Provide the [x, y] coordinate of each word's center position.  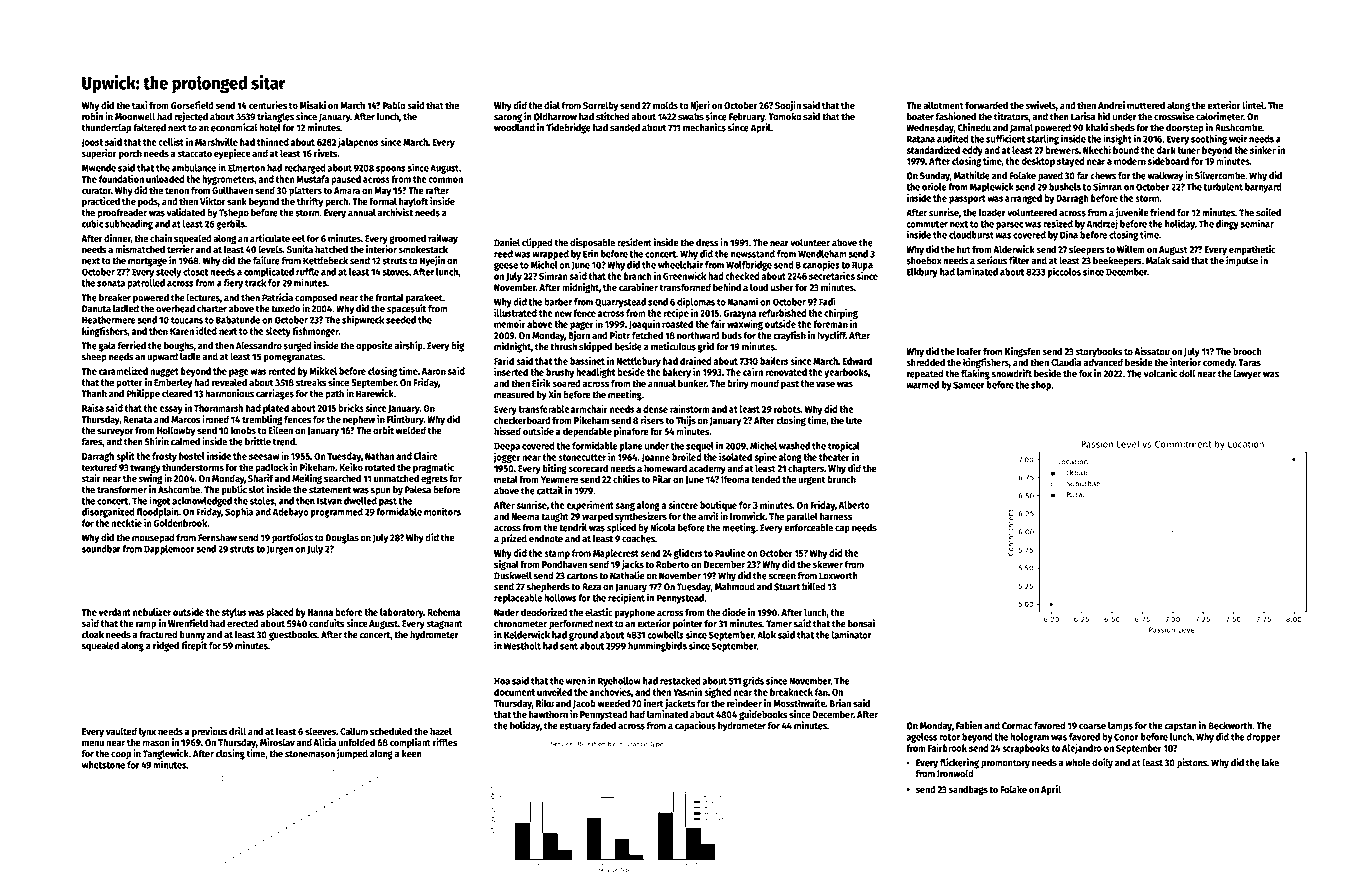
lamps [1120, 727]
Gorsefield [192, 105]
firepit [194, 646]
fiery [233, 283]
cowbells [665, 635]
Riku [545, 703]
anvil [708, 516]
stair [91, 478]
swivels [1041, 105]
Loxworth [838, 576]
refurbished [783, 313]
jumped [352, 754]
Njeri [700, 106]
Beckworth [1230, 726]
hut [964, 249]
